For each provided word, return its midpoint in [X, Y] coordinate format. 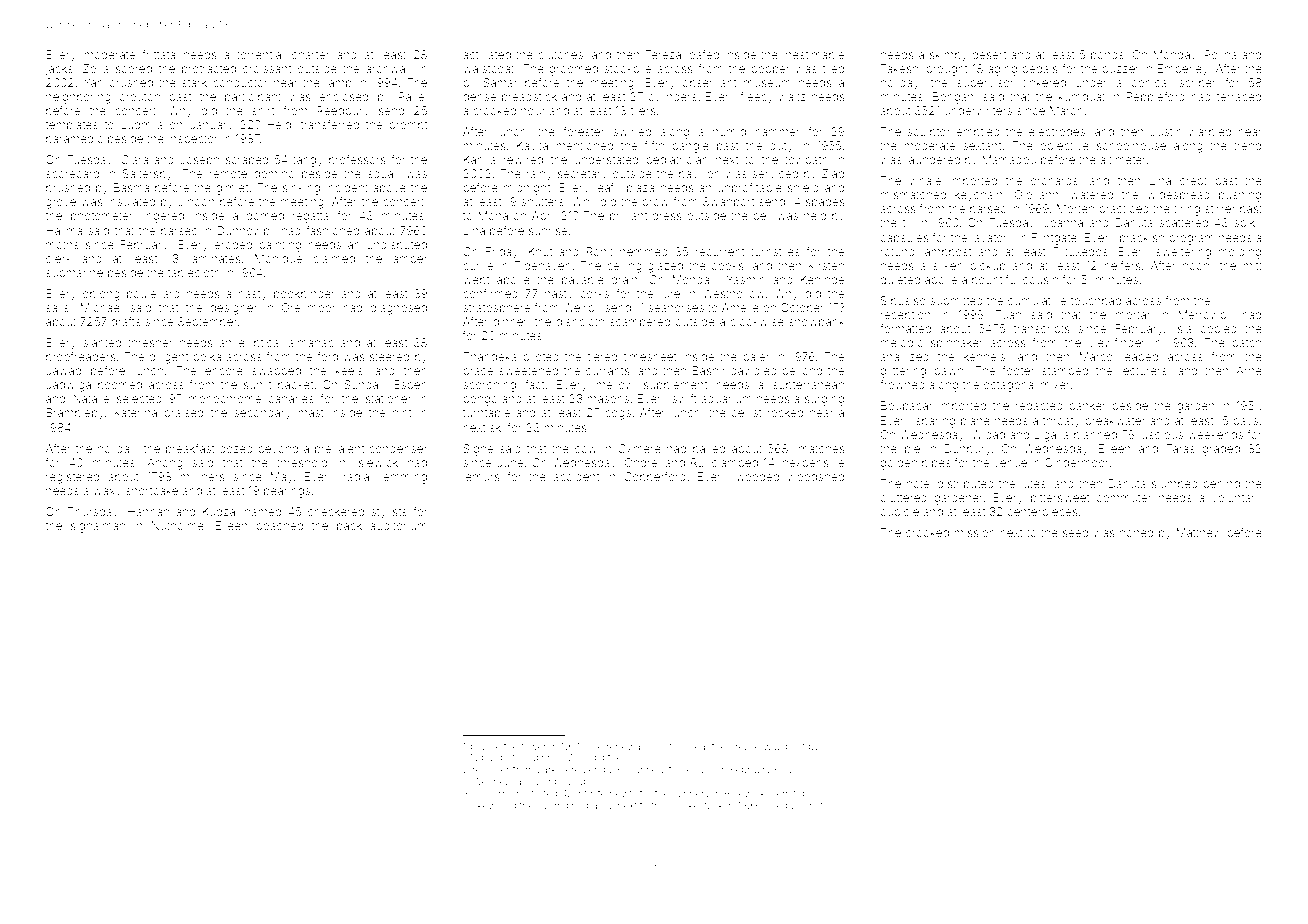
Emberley [1183, 70]
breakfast [190, 448]
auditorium [398, 525]
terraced [1239, 96]
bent [795, 746]
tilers [643, 110]
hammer [777, 132]
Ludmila [142, 124]
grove [61, 204]
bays [1245, 422]
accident [576, 476]
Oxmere [639, 448]
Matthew [1199, 532]
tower [534, 746]
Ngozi [484, 758]
